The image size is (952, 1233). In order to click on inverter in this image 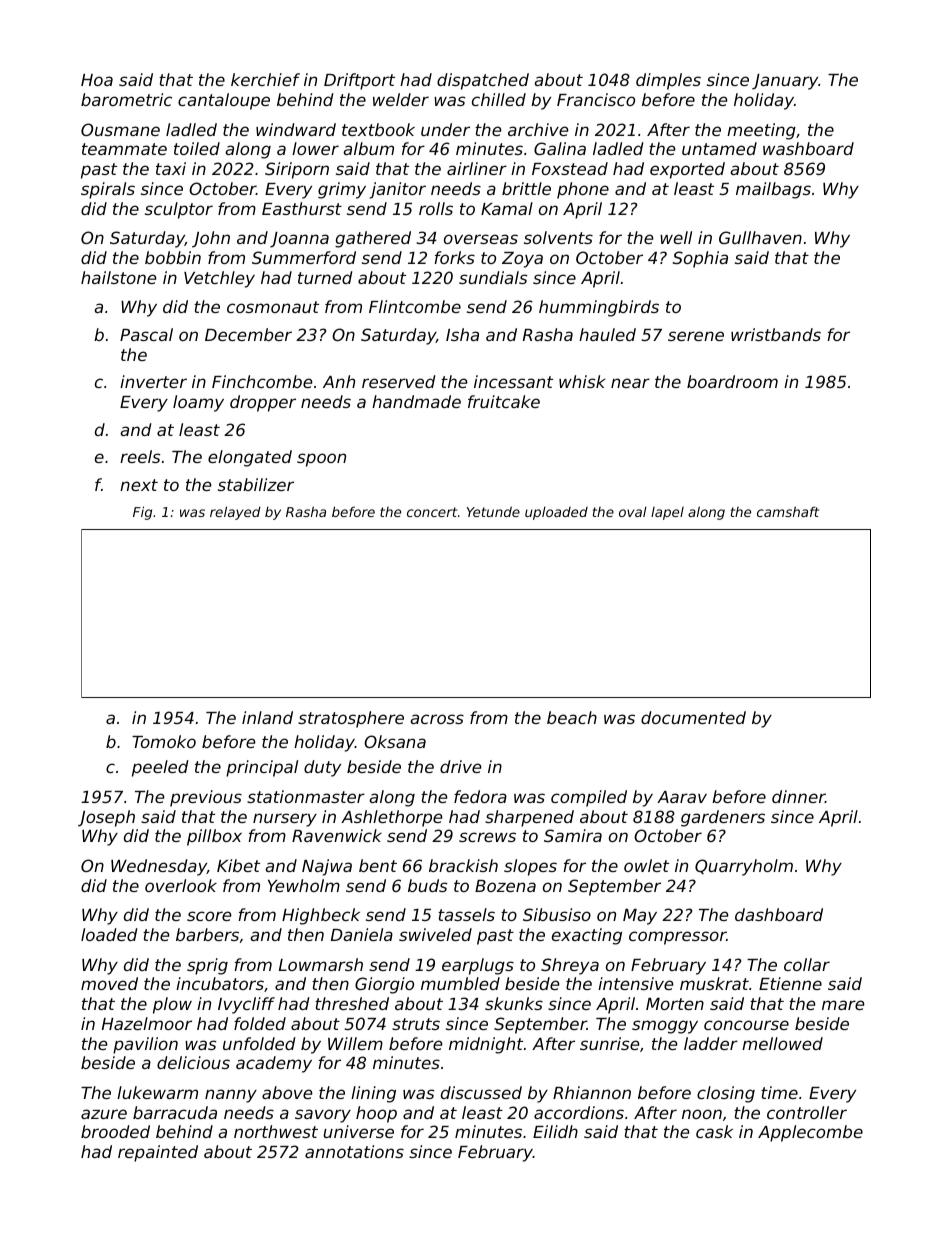, I will do `click(153, 381)`.
